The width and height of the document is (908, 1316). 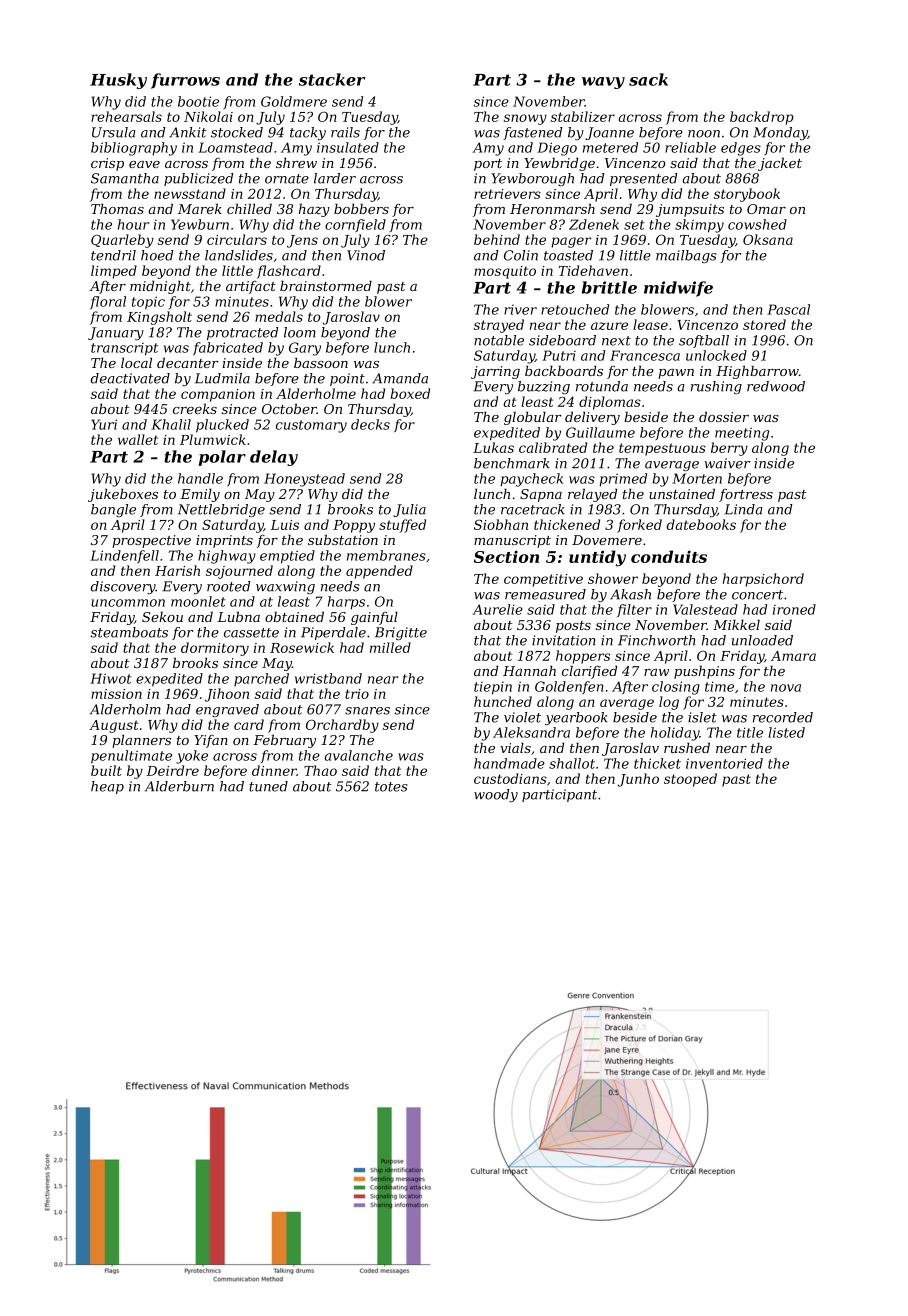 What do you see at coordinates (118, 81) in the document?
I see `Husky` at bounding box center [118, 81].
